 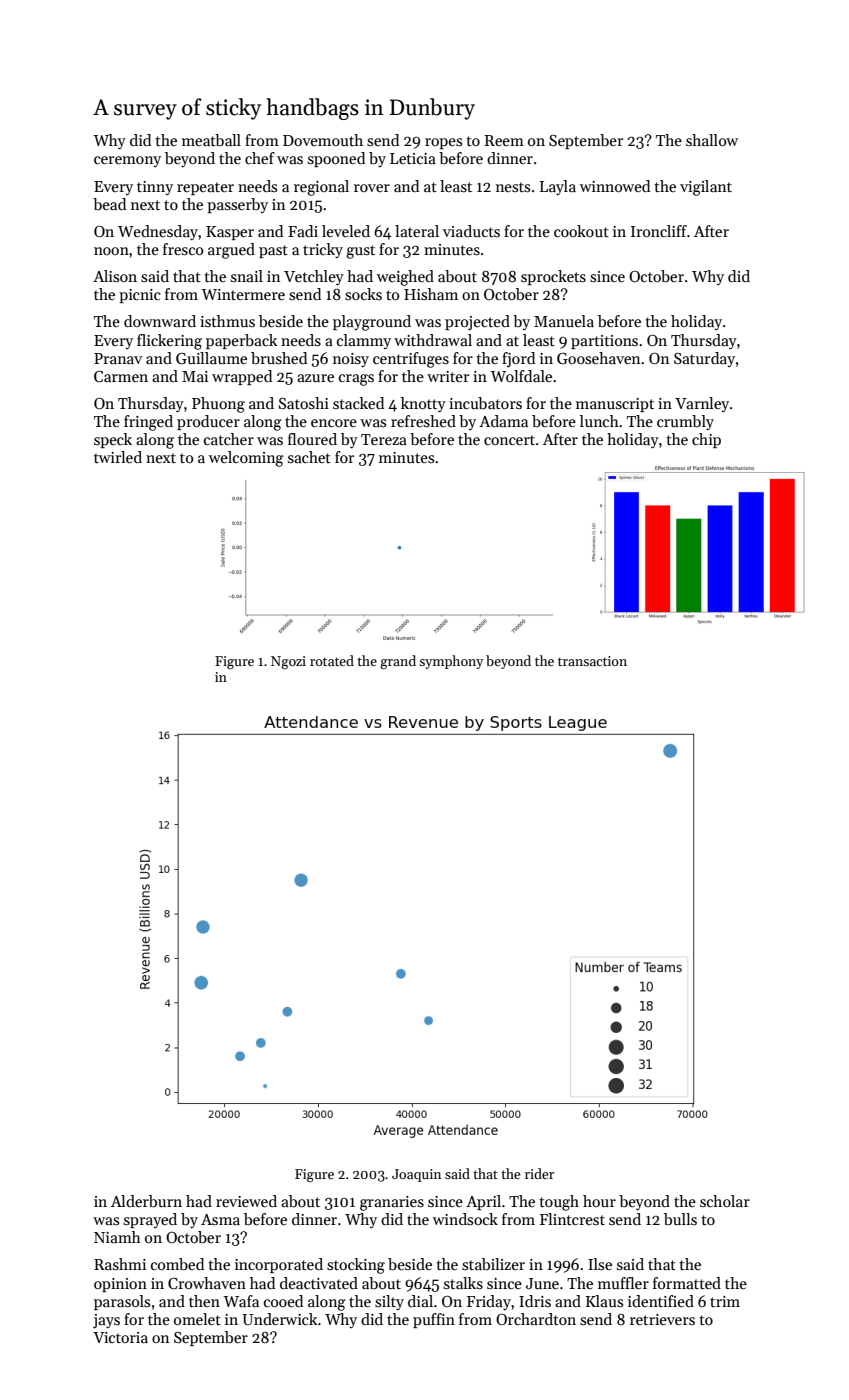 What do you see at coordinates (539, 1173) in the screenshot?
I see `rider` at bounding box center [539, 1173].
